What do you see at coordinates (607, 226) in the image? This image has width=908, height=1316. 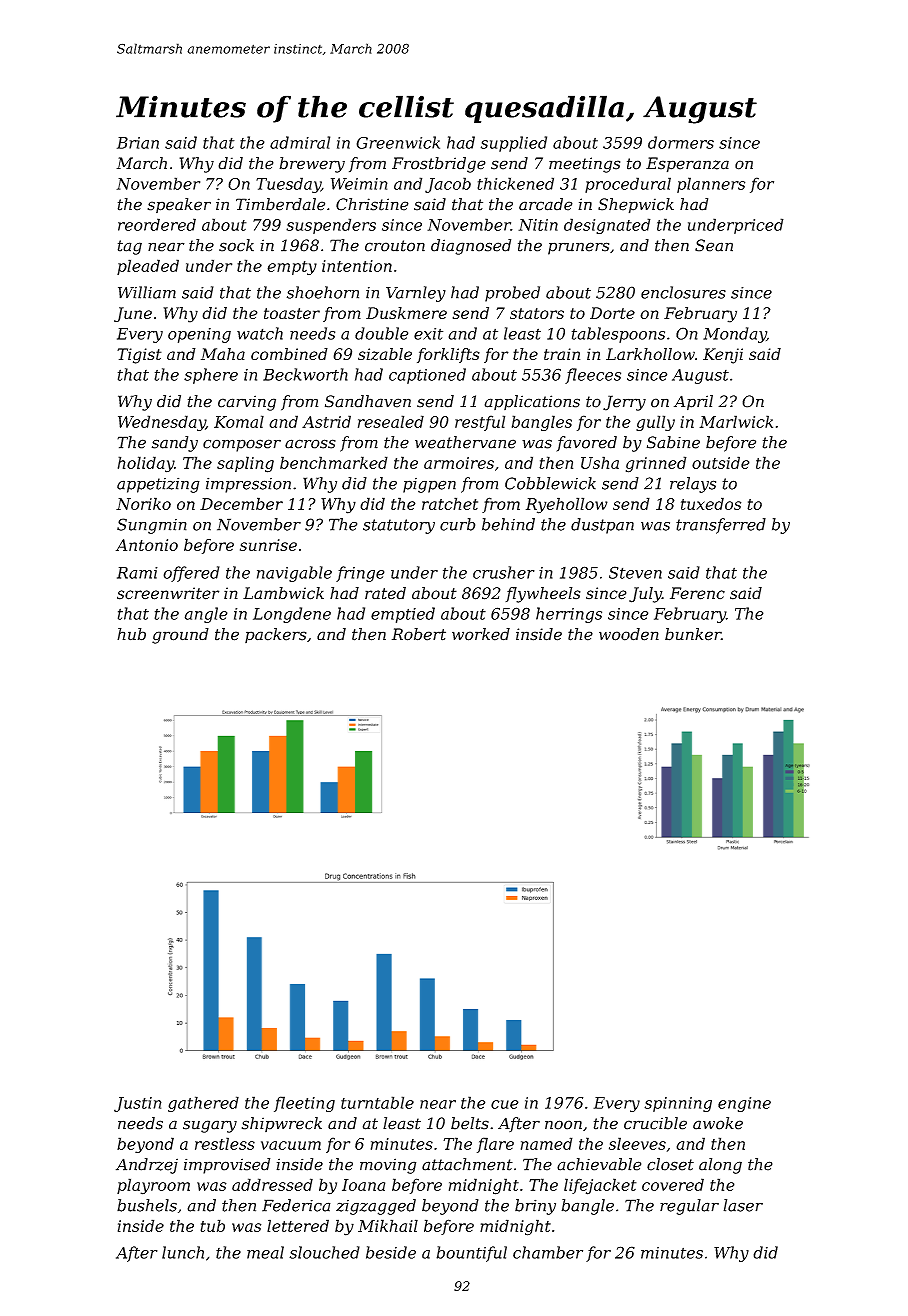 I see `designated` at bounding box center [607, 226].
